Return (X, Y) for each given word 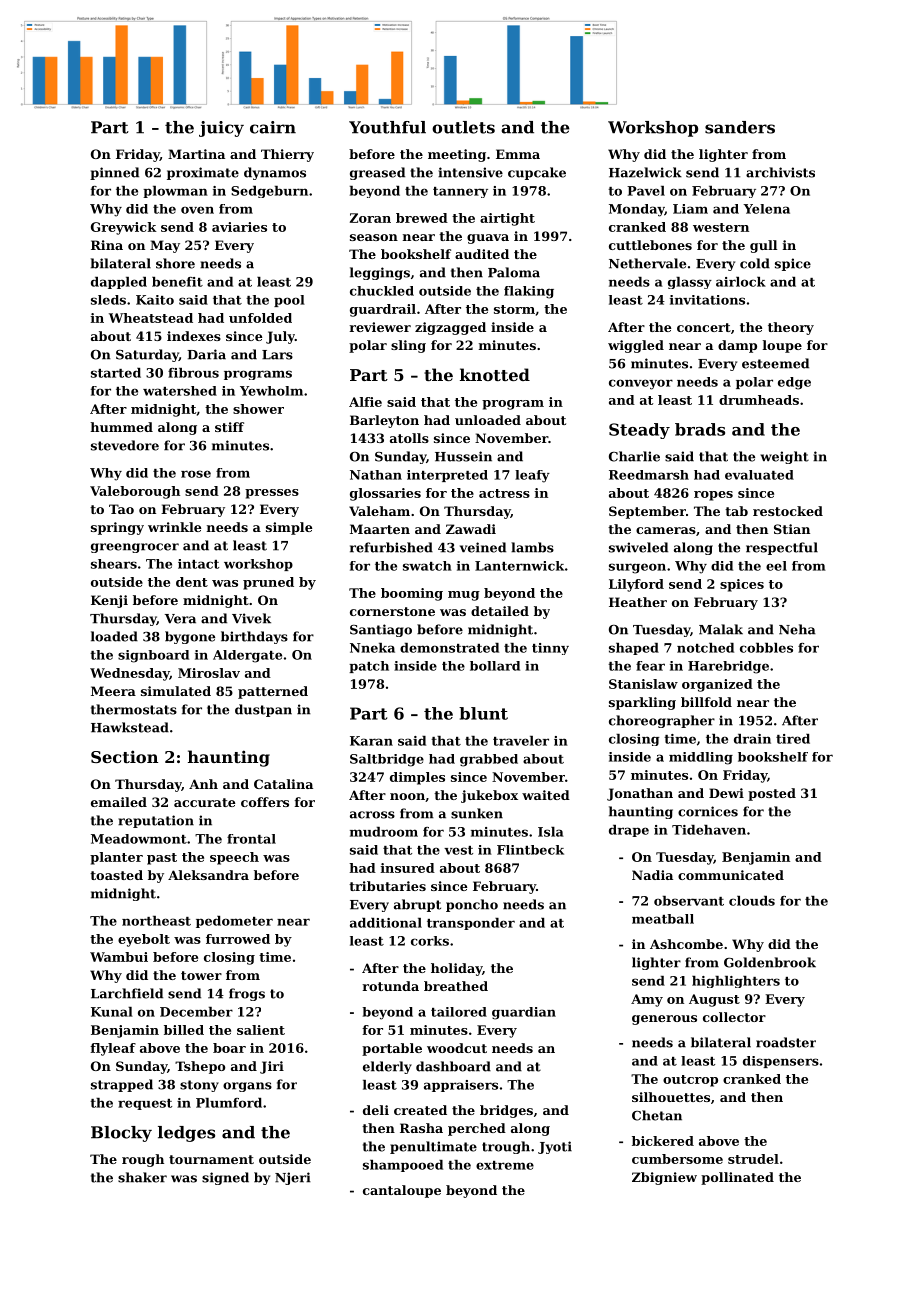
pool (289, 301)
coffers (265, 802)
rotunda (391, 986)
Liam (690, 209)
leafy (532, 476)
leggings (380, 273)
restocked (788, 511)
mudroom (384, 832)
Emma (518, 154)
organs (247, 1087)
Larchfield (127, 993)
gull (763, 246)
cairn (273, 127)
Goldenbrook (770, 962)
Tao (121, 509)
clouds (752, 901)
